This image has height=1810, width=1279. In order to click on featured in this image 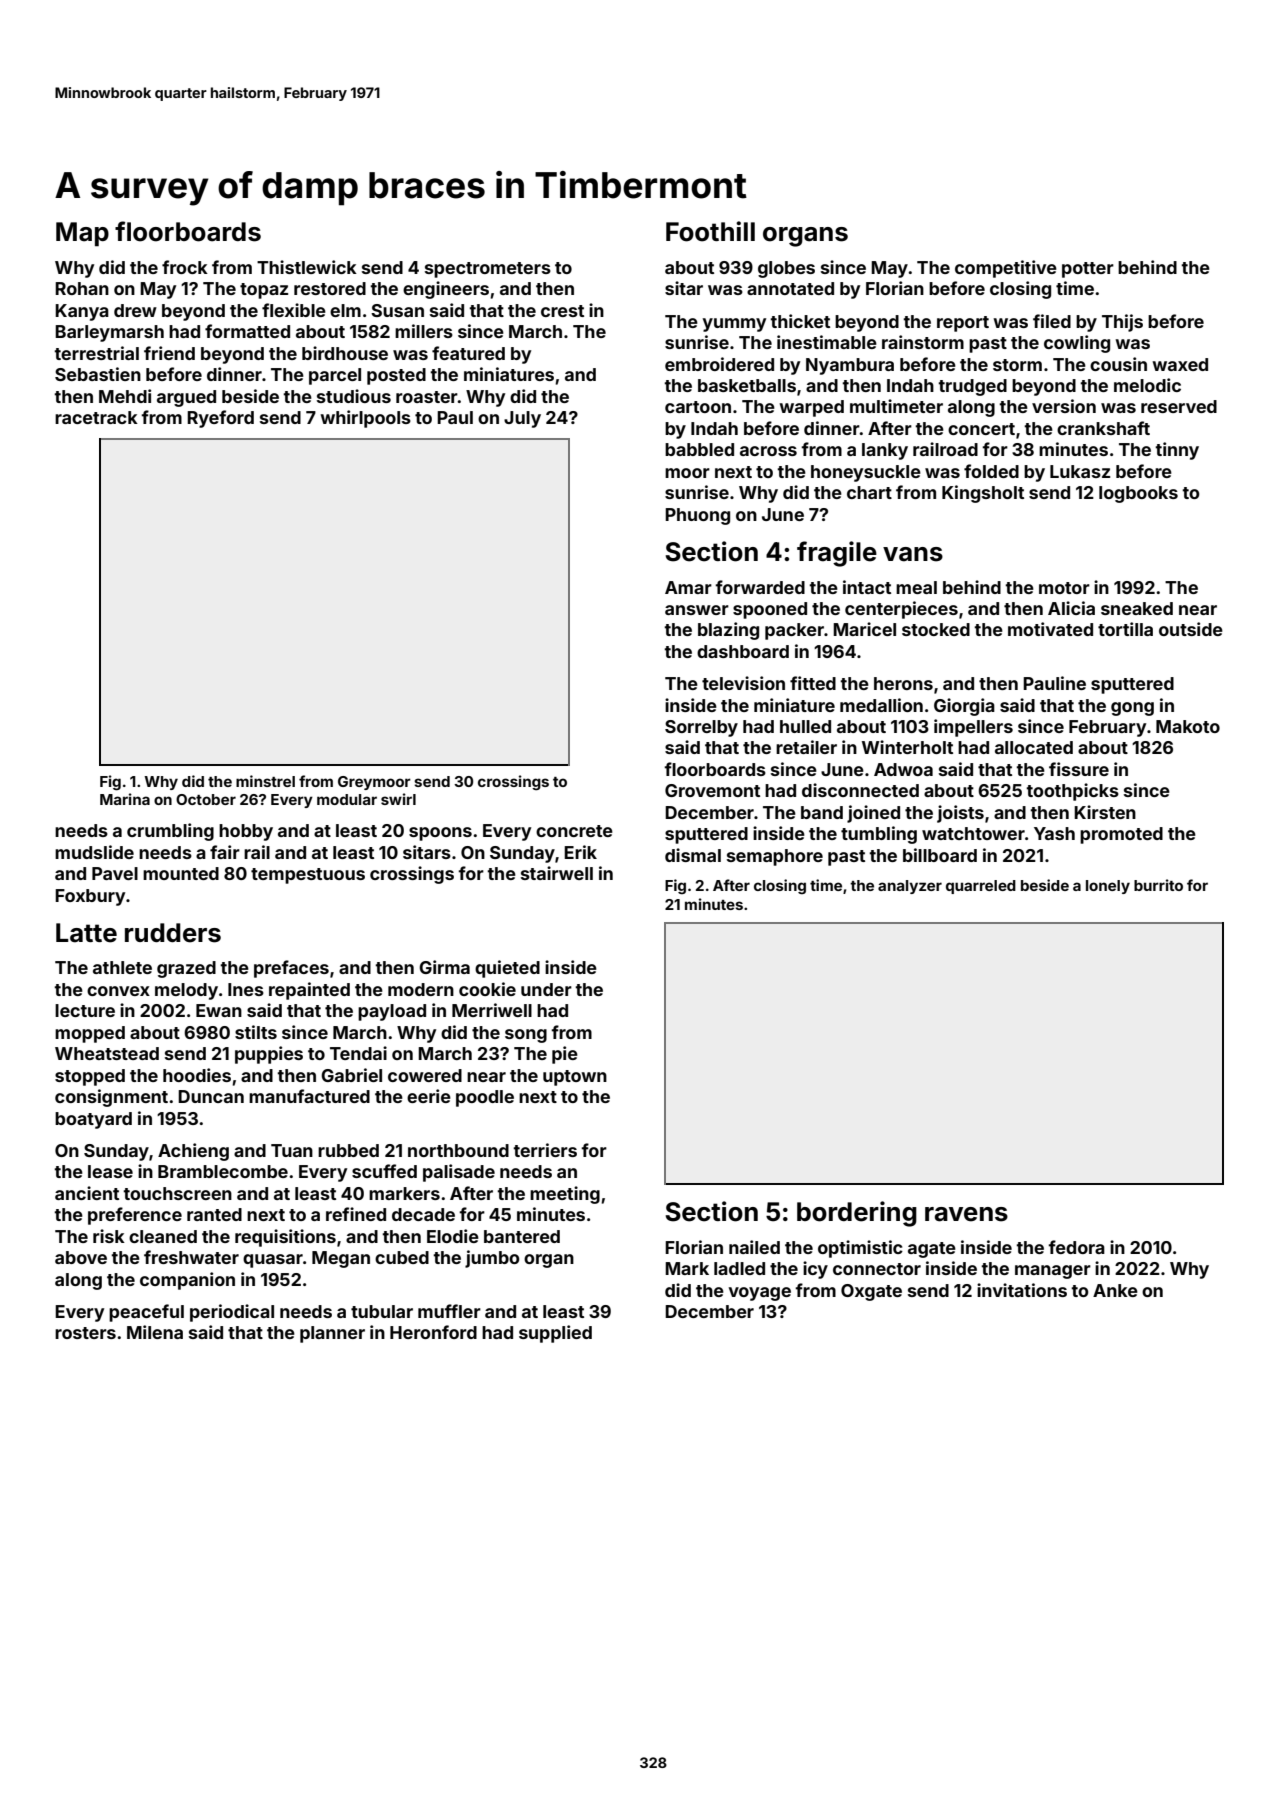, I will do `click(468, 353)`.
